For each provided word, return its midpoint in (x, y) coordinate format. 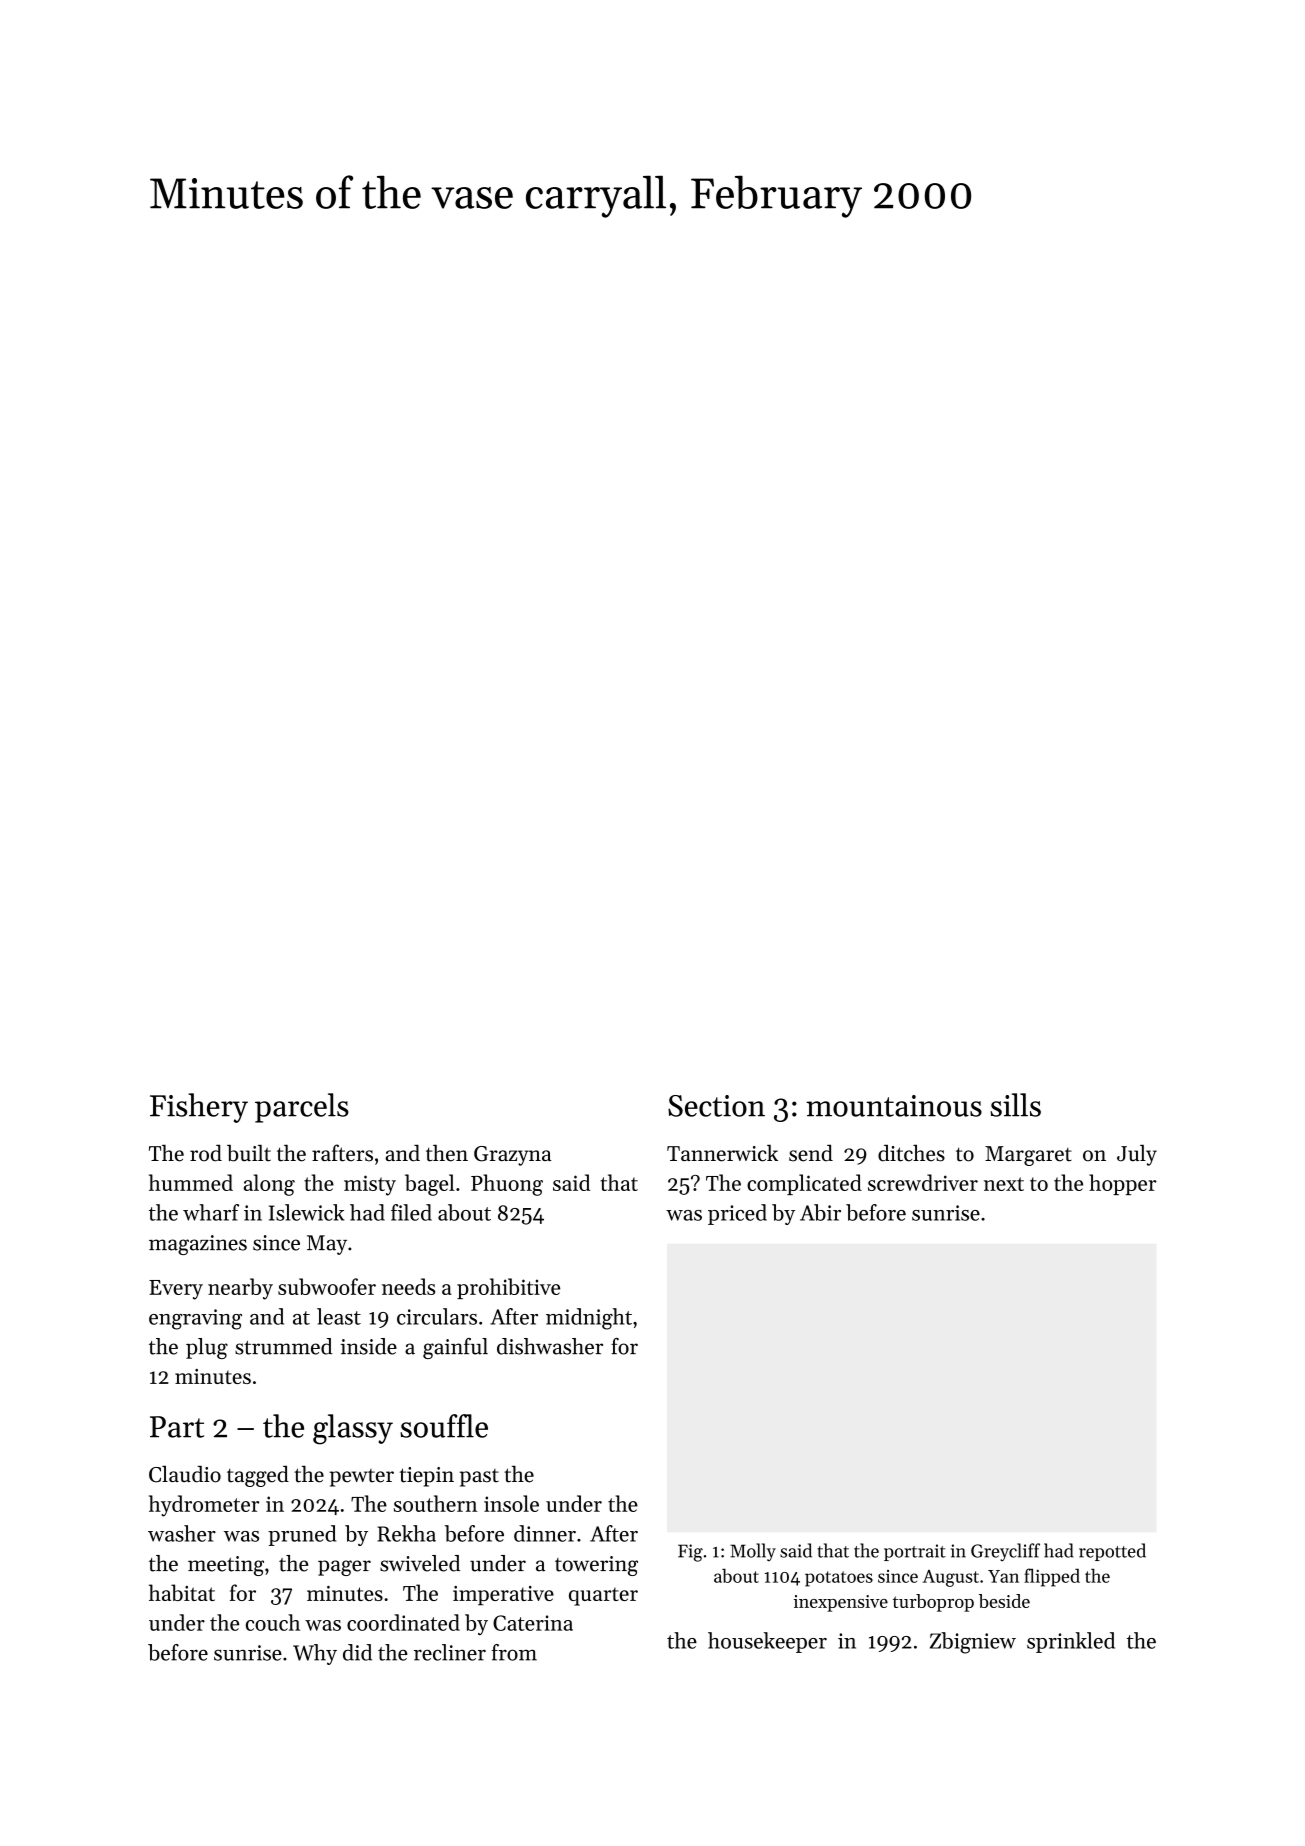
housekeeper (767, 1642)
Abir (820, 1212)
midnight (589, 1319)
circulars (437, 1316)
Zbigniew (973, 1643)
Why (315, 1654)
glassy (353, 1429)
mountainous (894, 1106)
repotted (1112, 1552)
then (447, 1153)
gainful (455, 1348)
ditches (911, 1153)
